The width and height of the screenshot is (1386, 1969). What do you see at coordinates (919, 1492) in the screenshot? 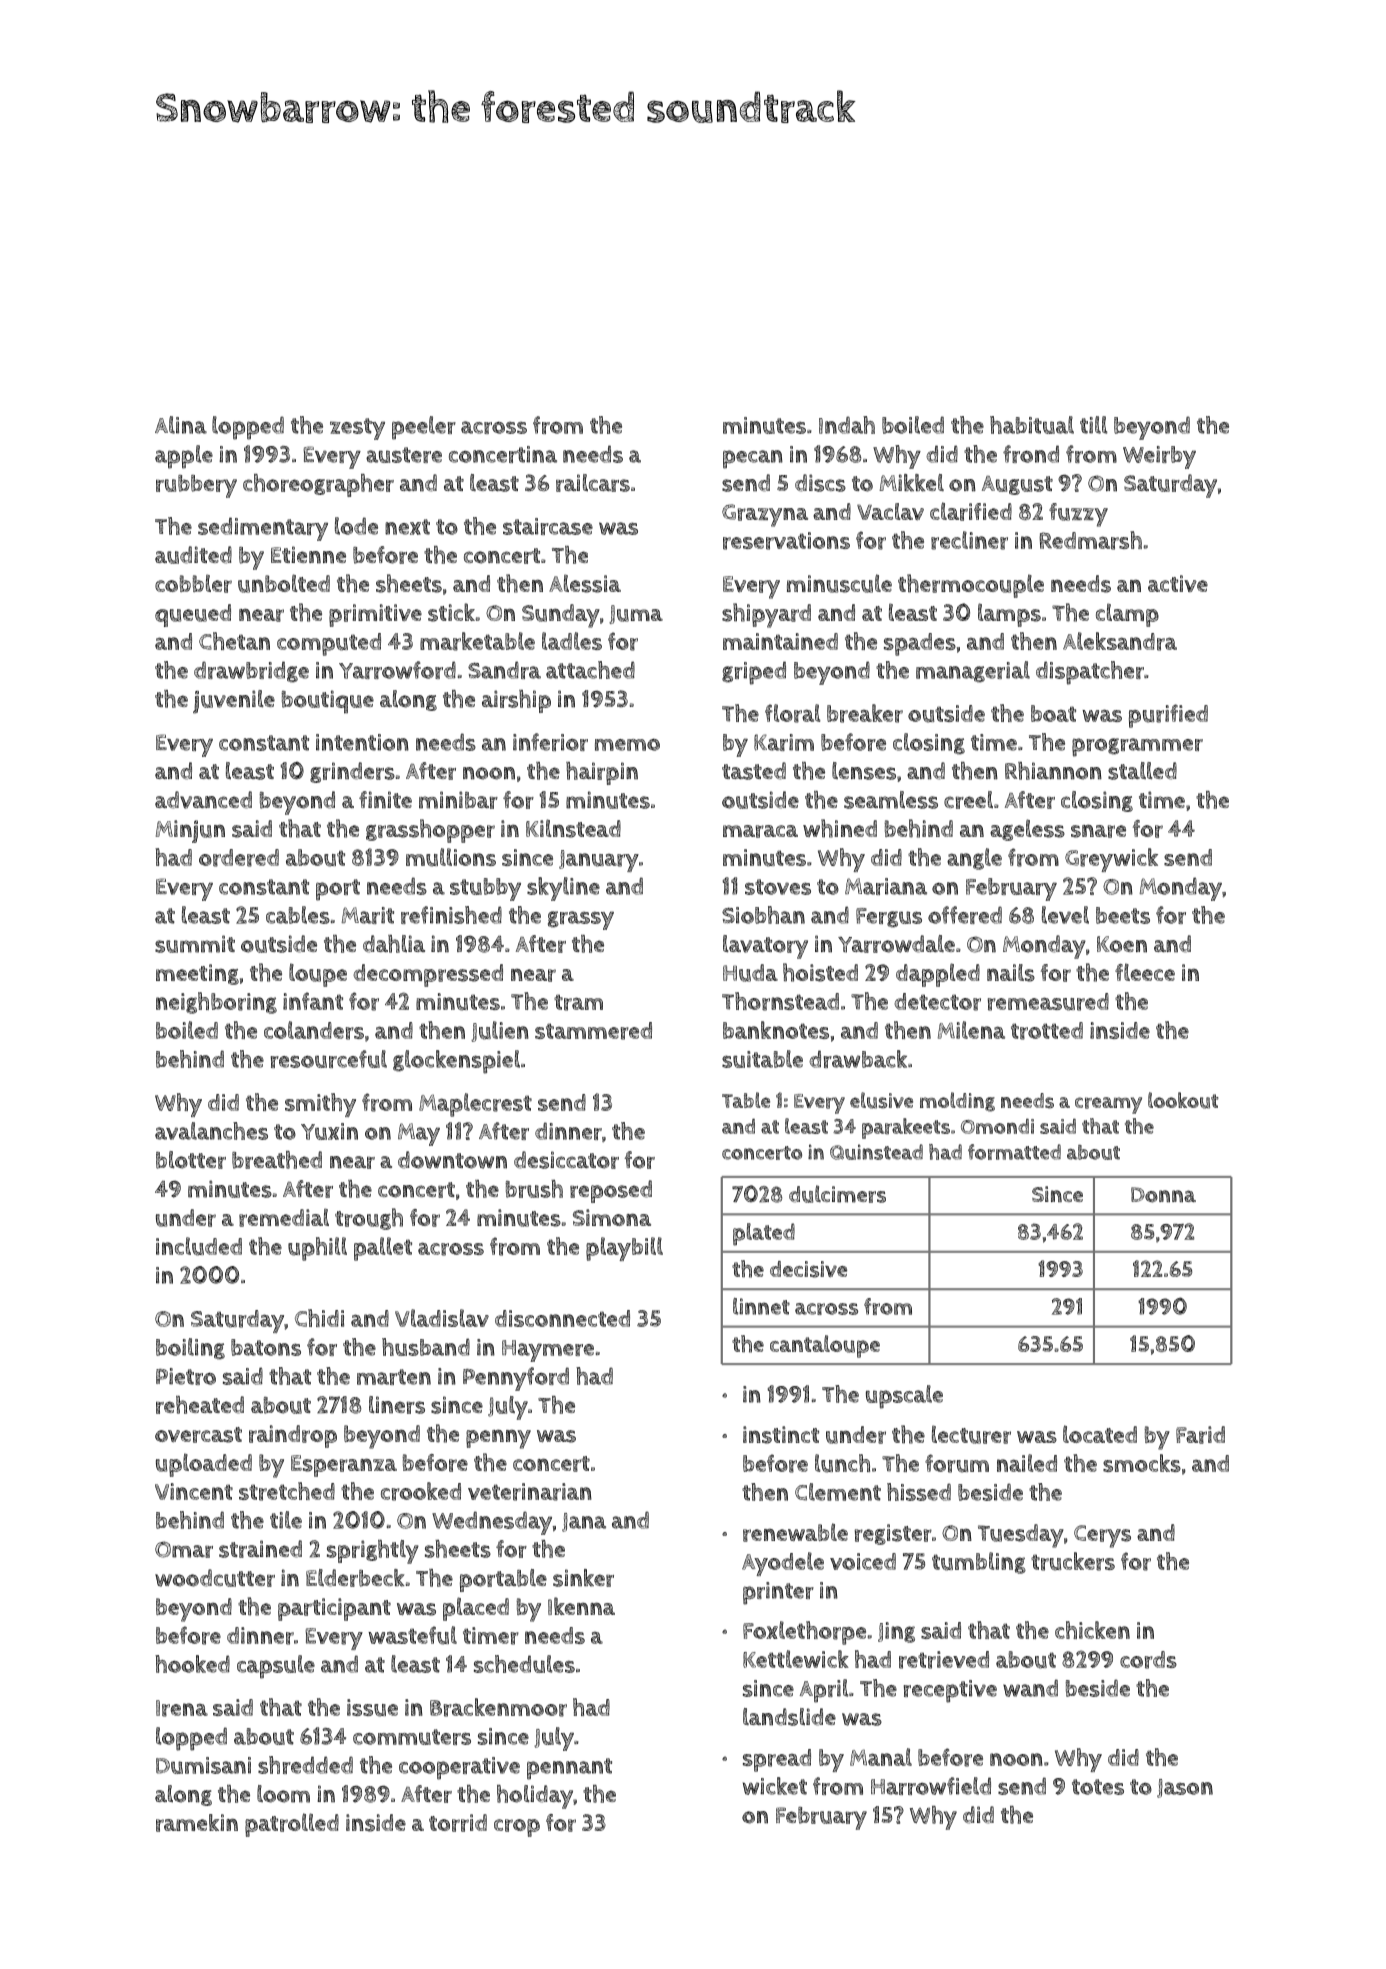
I see `hissed` at bounding box center [919, 1492].
